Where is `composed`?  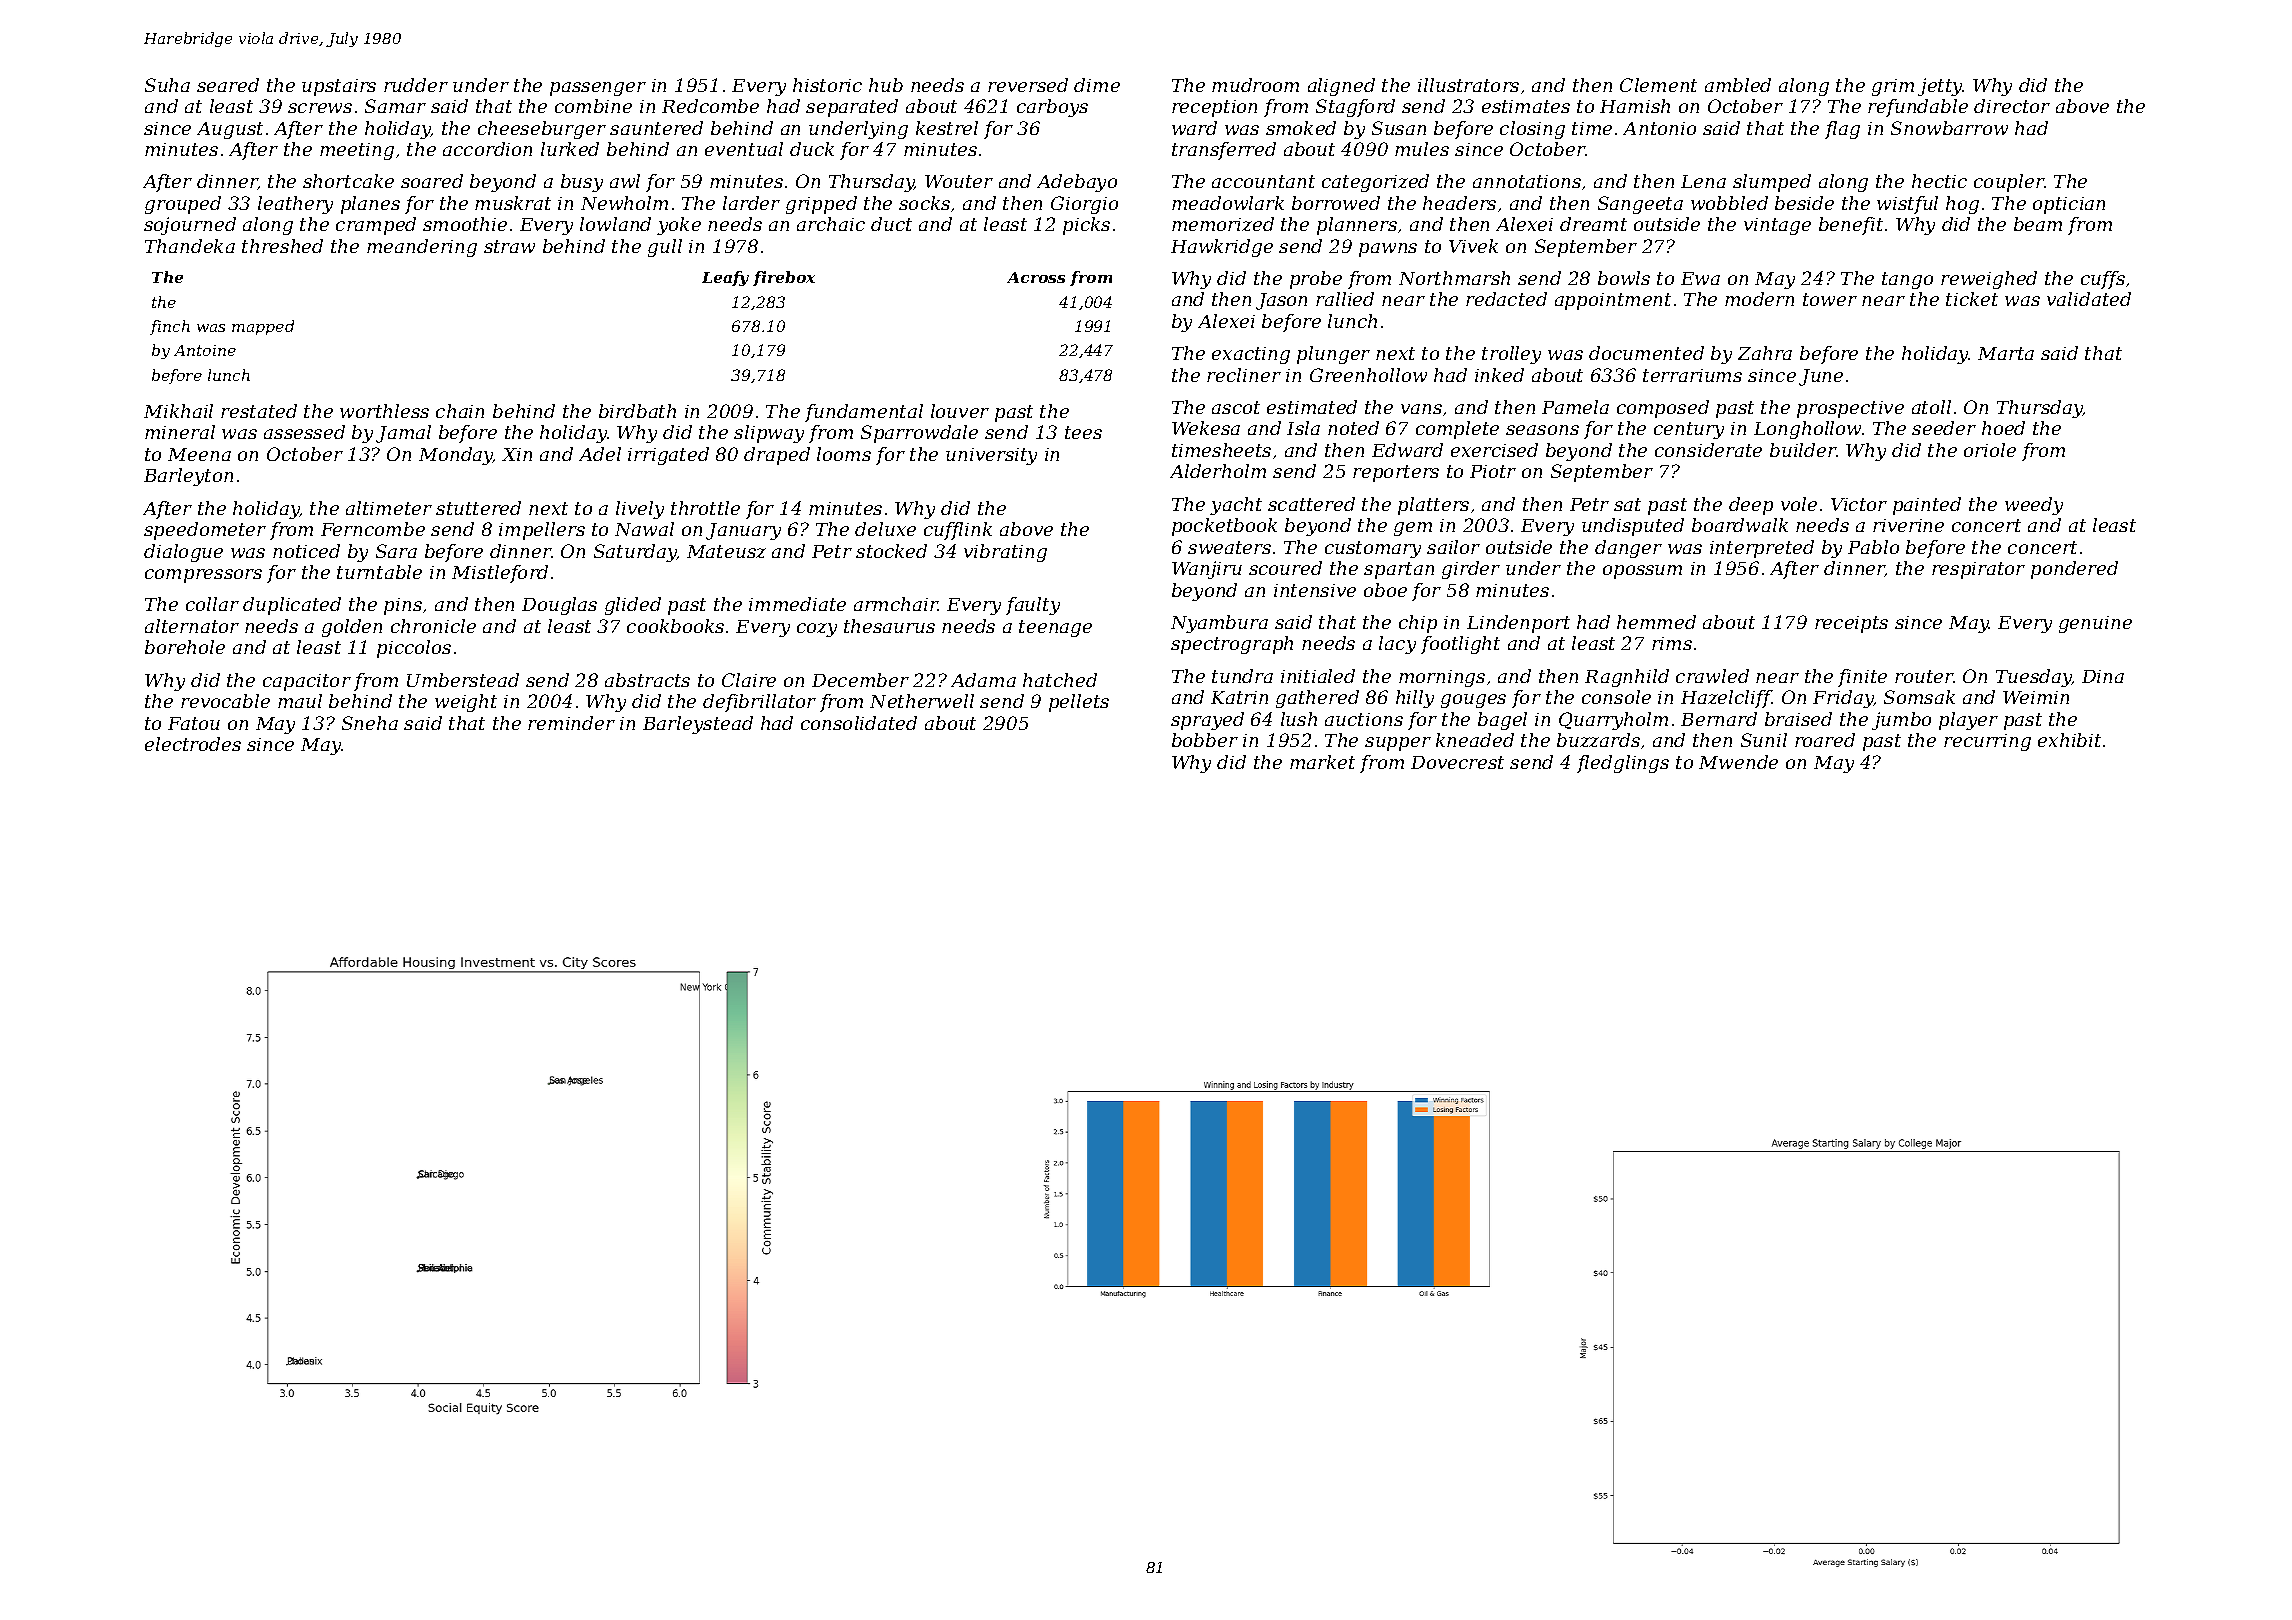 composed is located at coordinates (1663, 409).
